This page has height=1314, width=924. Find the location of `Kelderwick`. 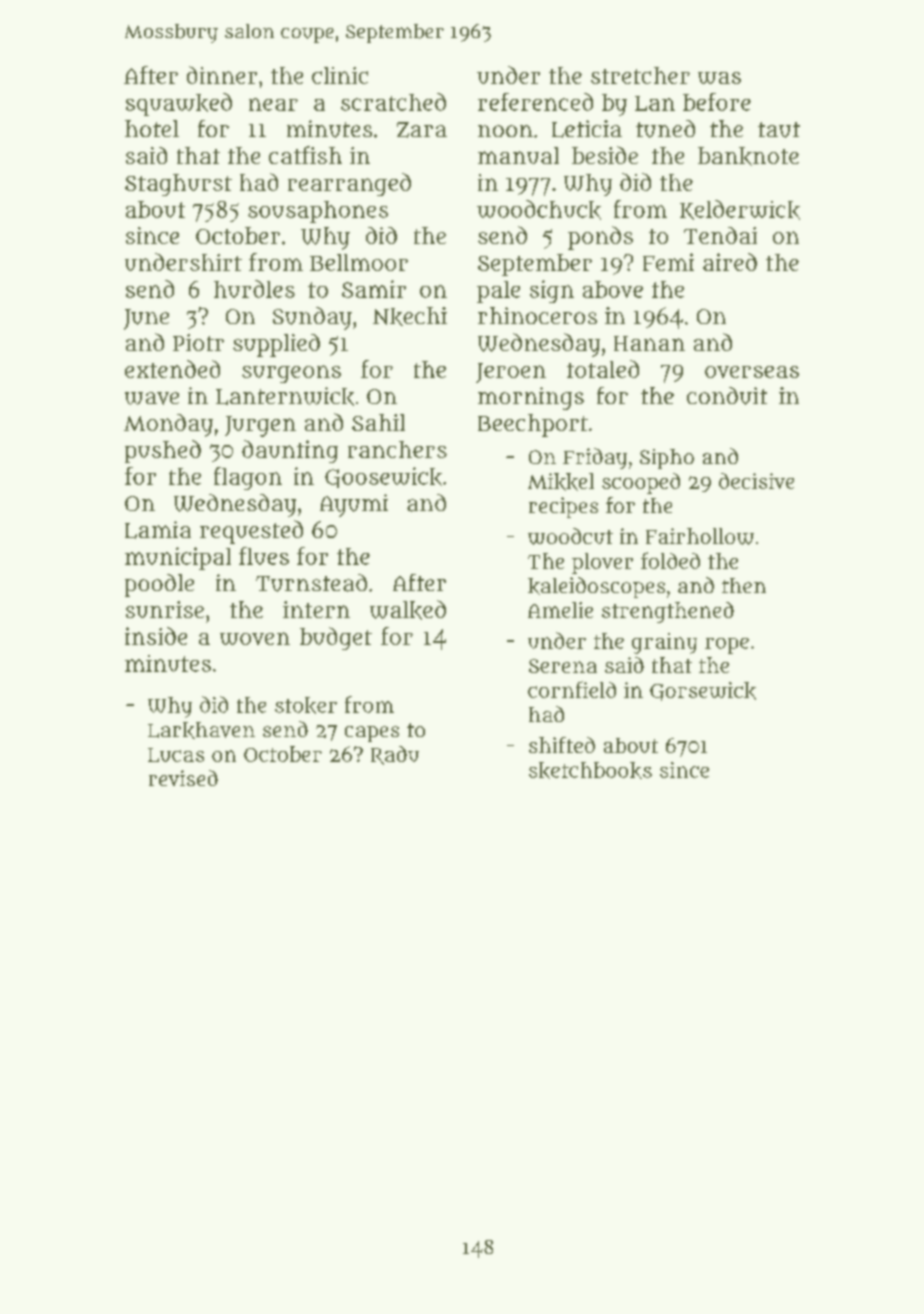

Kelderwick is located at coordinates (740, 210).
